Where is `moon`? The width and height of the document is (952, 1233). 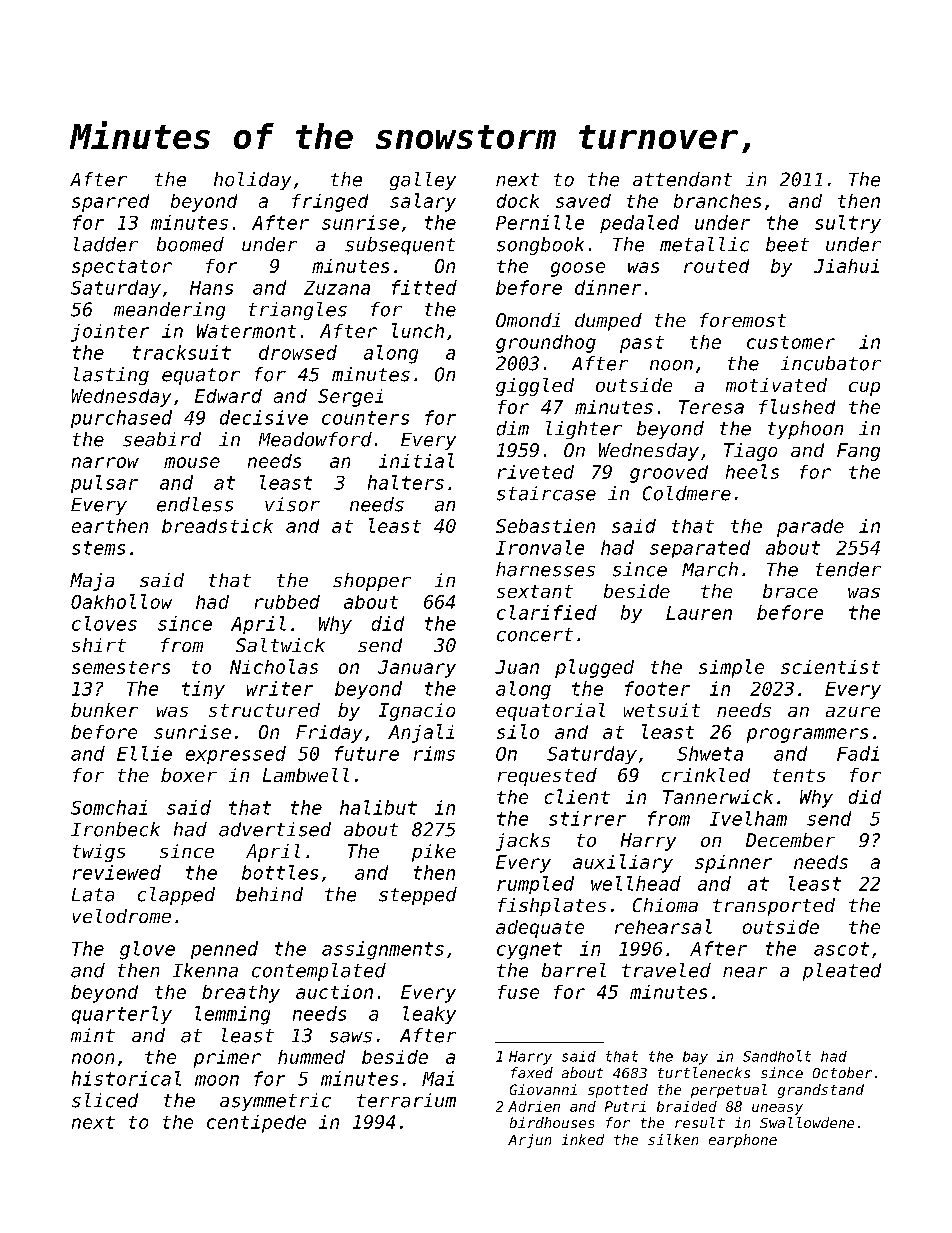 moon is located at coordinates (217, 1080).
